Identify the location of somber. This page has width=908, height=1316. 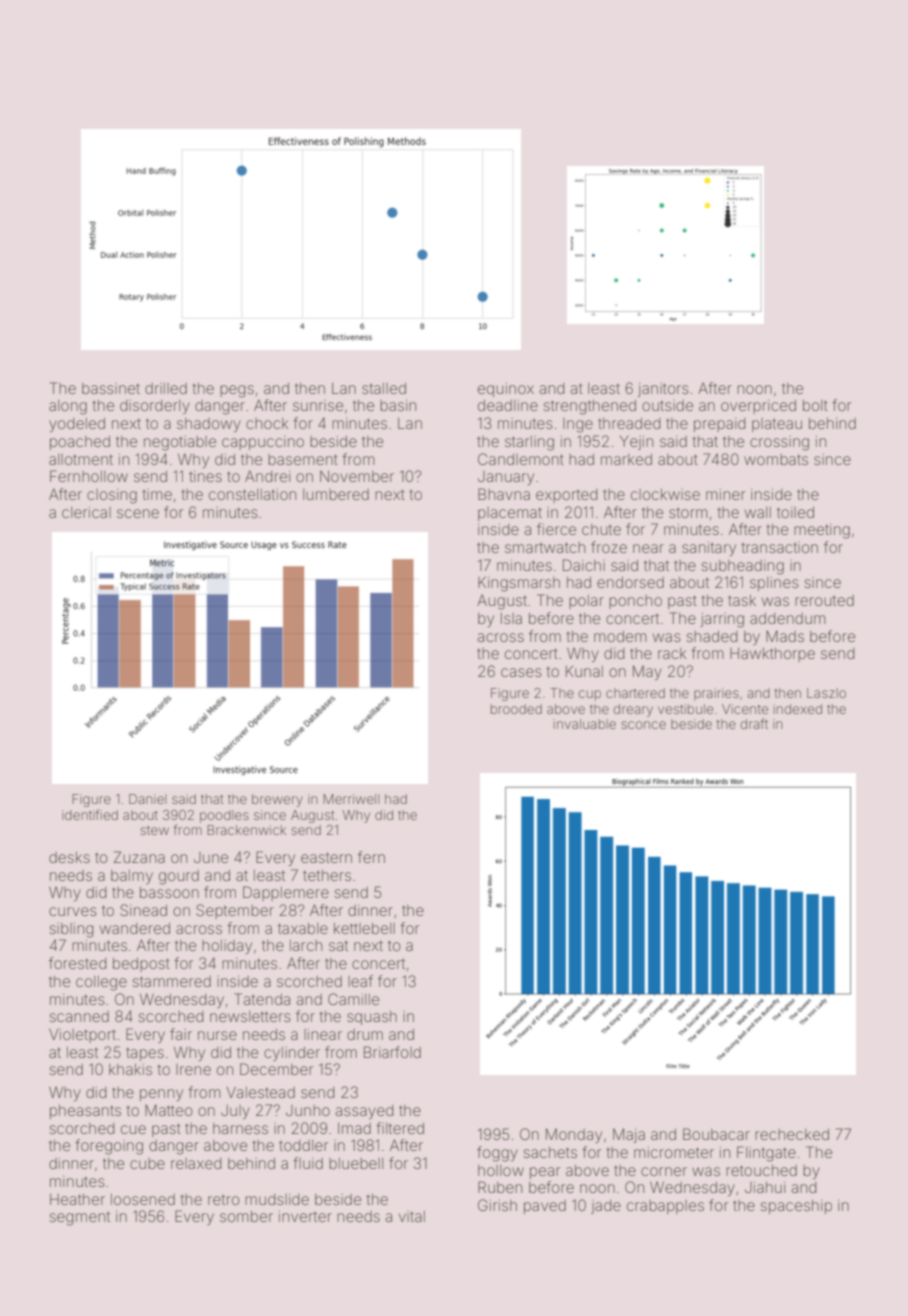
(246, 1216).
